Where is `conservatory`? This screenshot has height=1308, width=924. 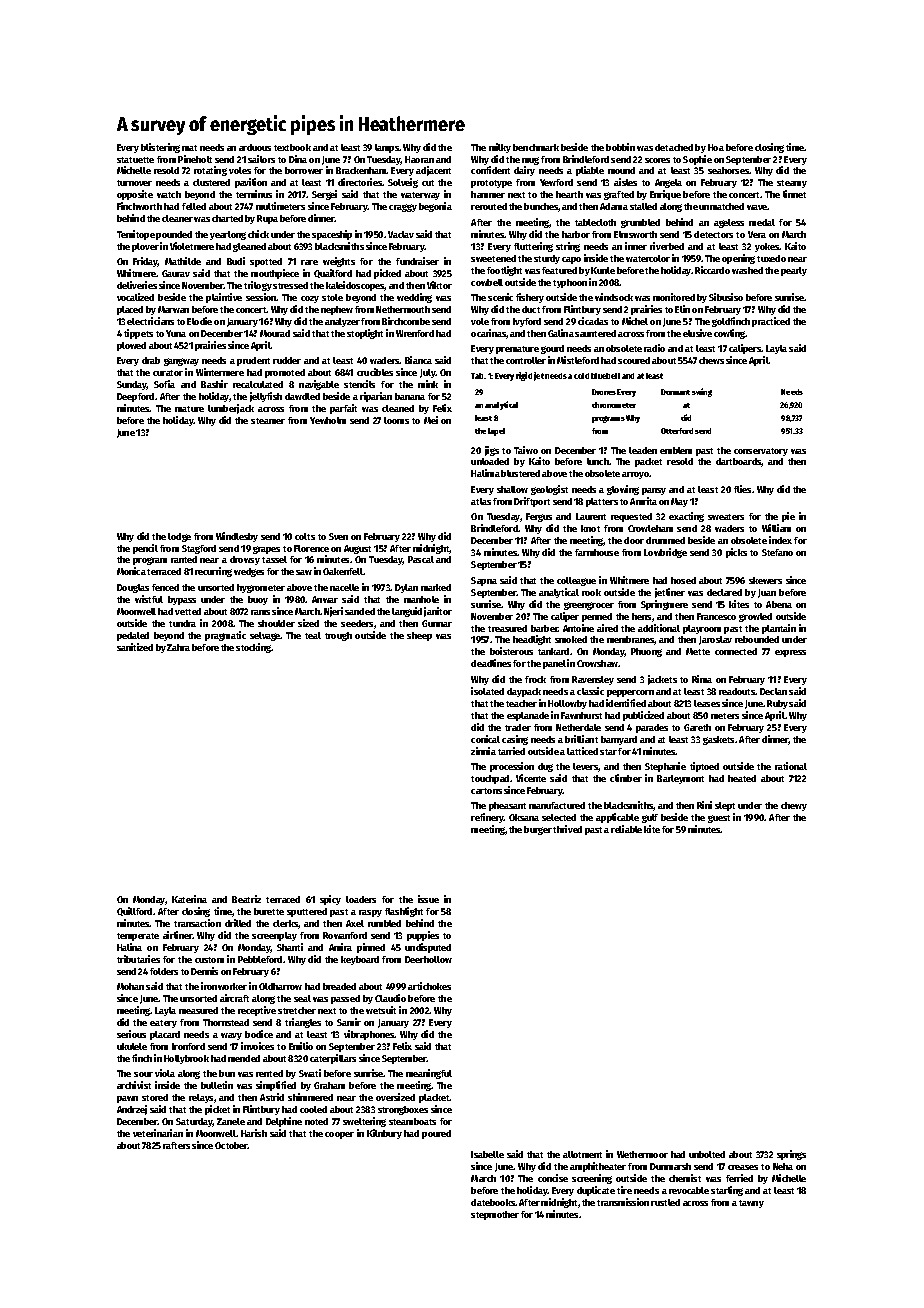 conservatory is located at coordinates (761, 452).
